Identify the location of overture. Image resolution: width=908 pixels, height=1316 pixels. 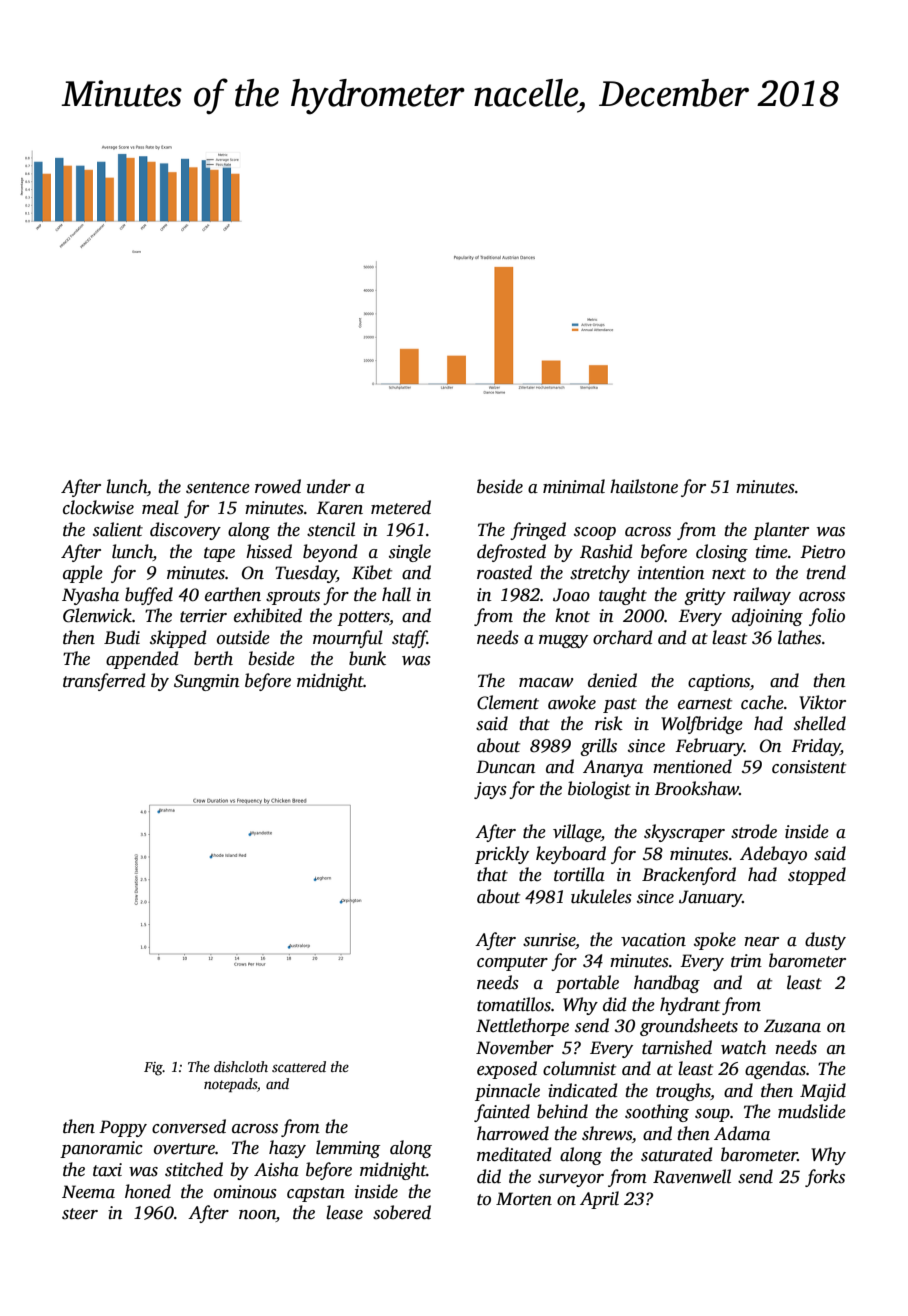
(184, 1149).
